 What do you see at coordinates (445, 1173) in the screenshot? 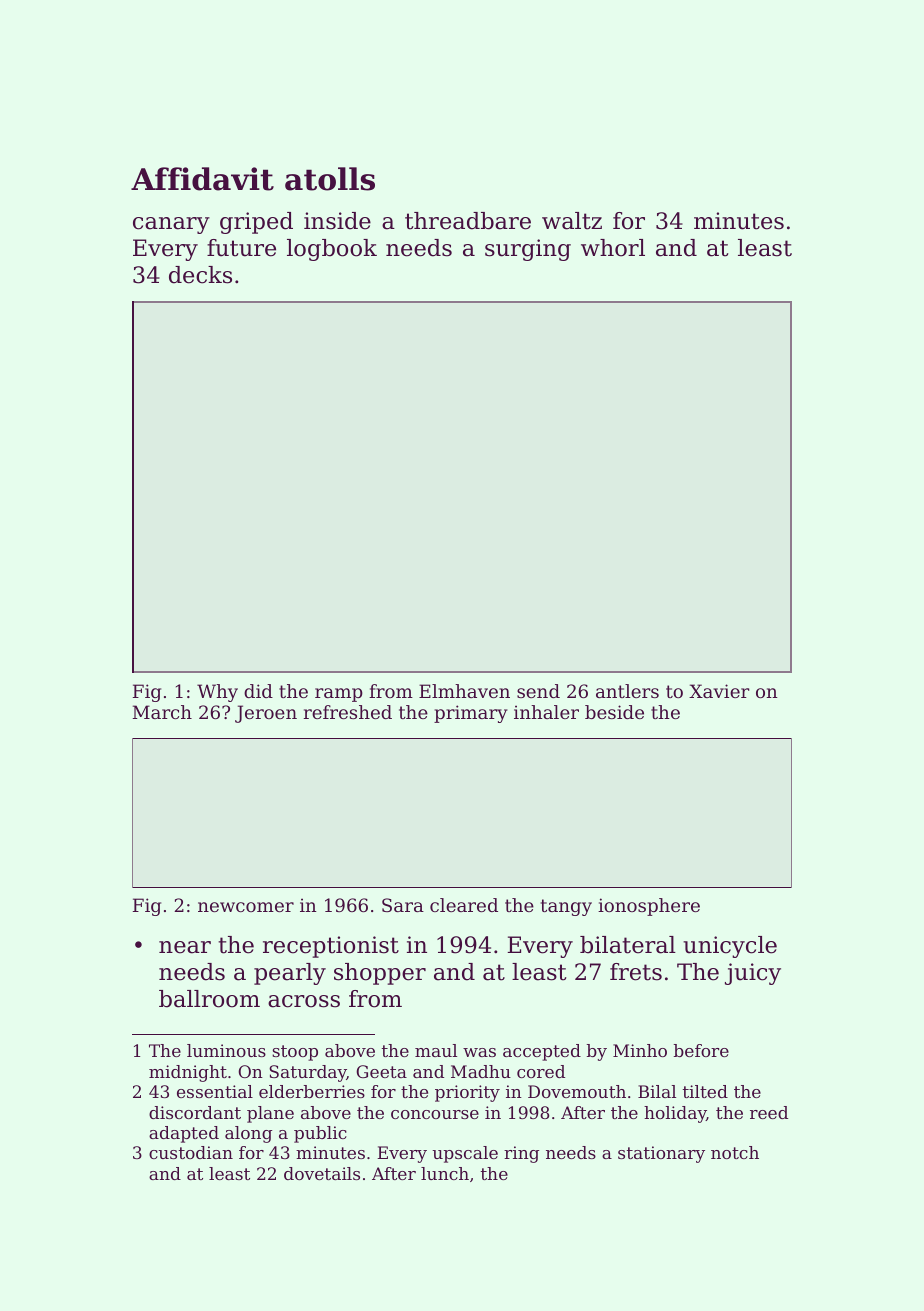
I see `lunch` at bounding box center [445, 1173].
